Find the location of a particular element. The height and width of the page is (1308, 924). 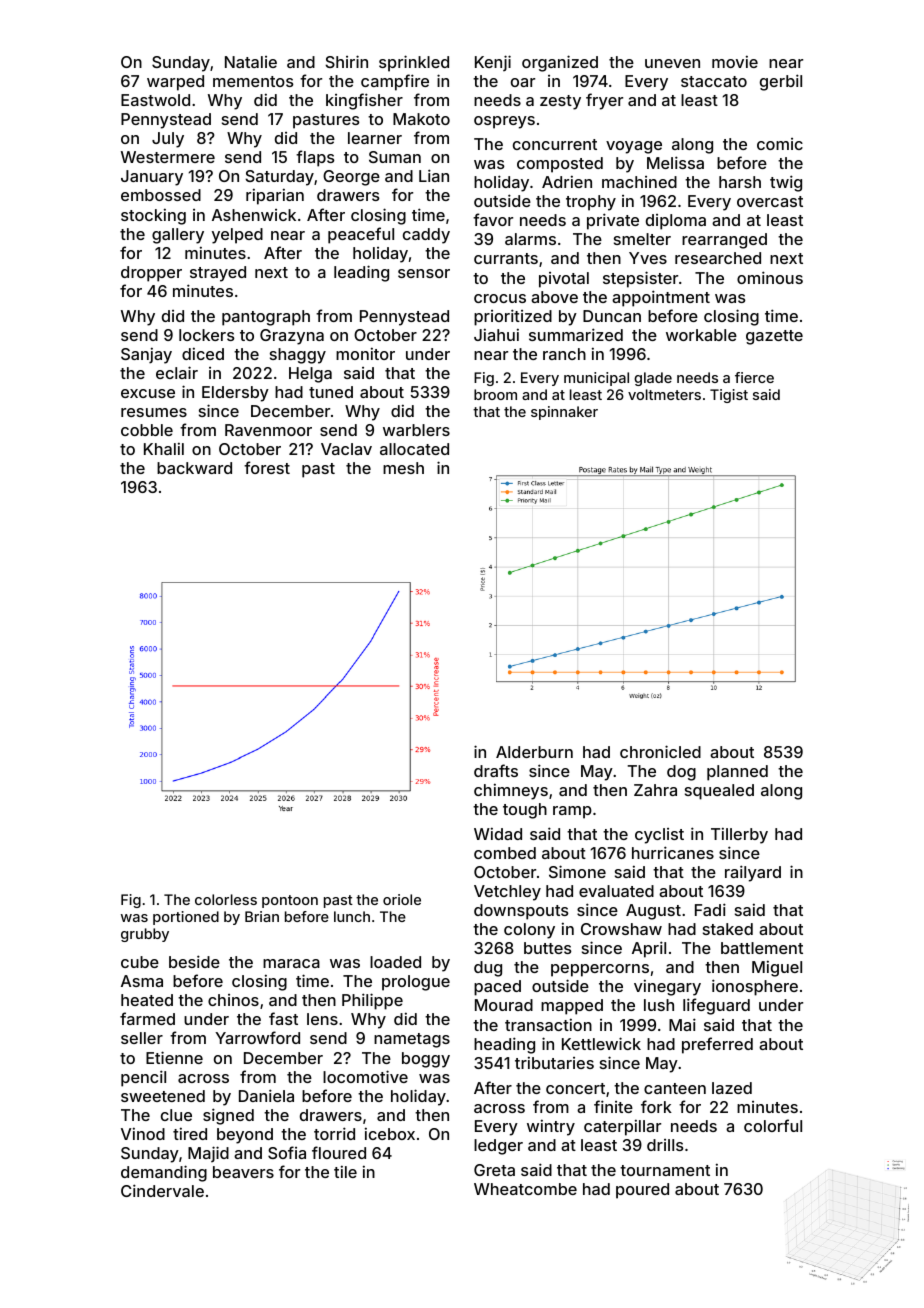

grubby is located at coordinates (145, 935).
